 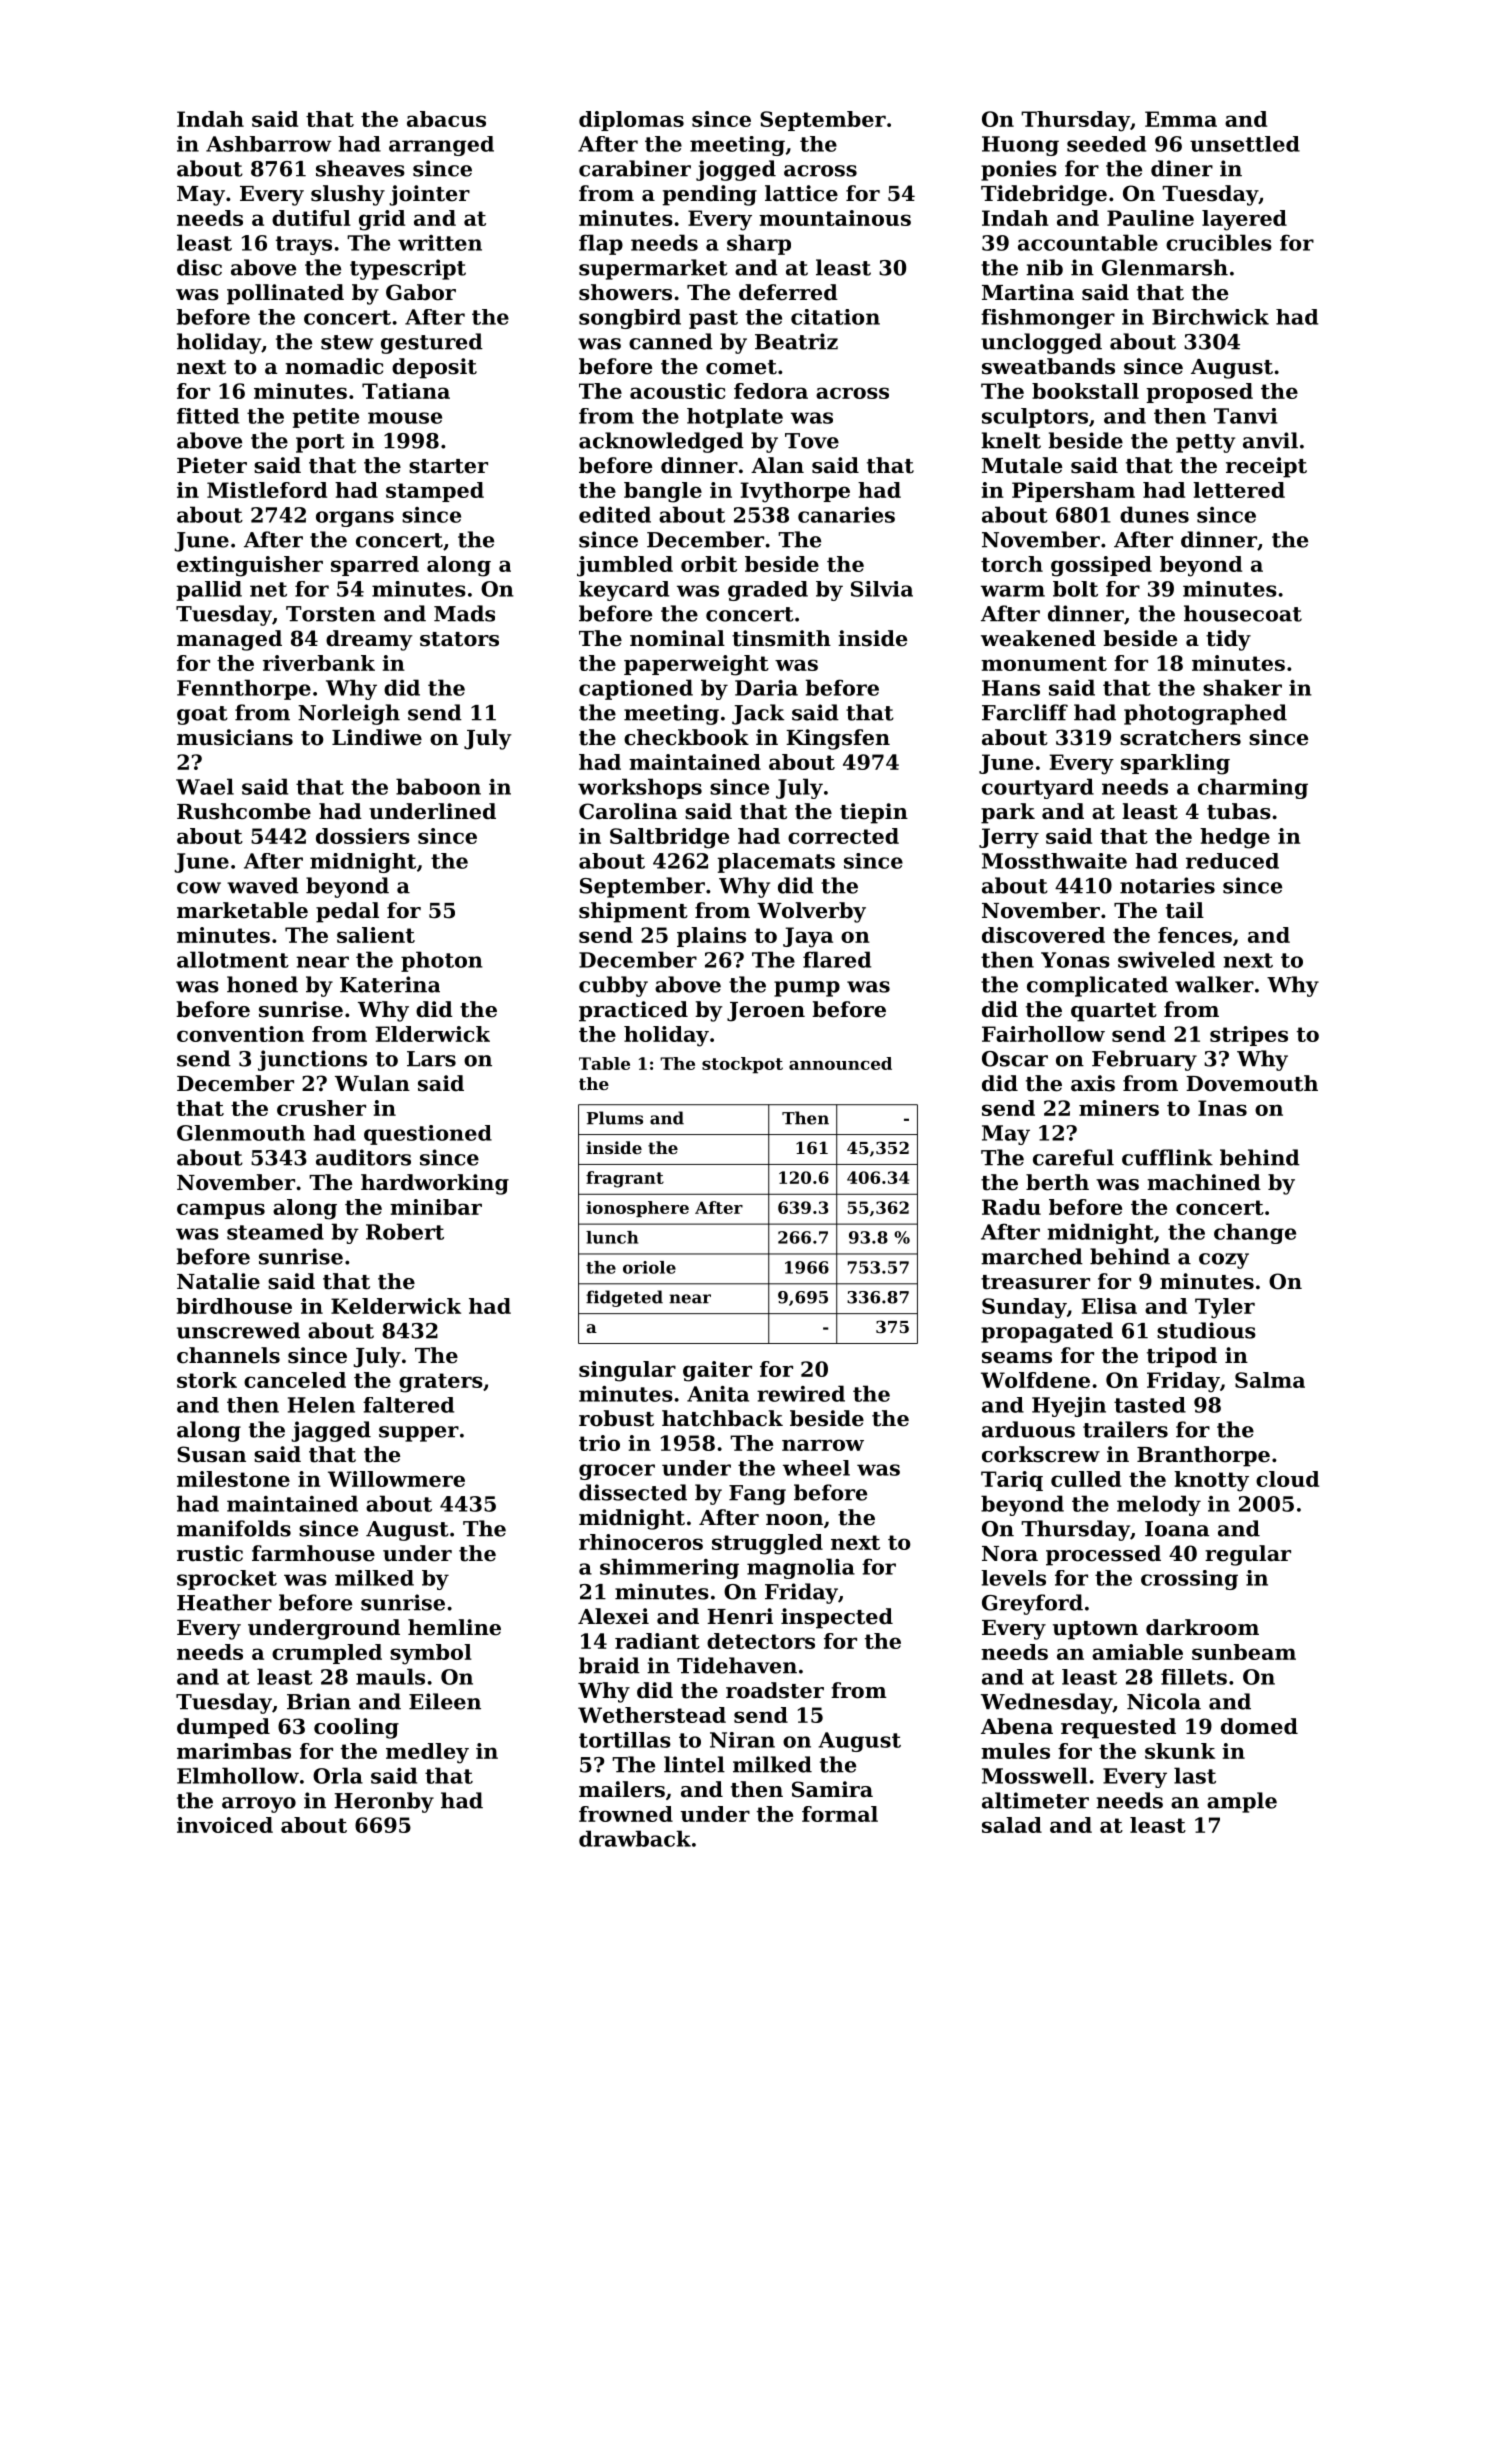 I want to click on arroyo, so click(x=259, y=1805).
